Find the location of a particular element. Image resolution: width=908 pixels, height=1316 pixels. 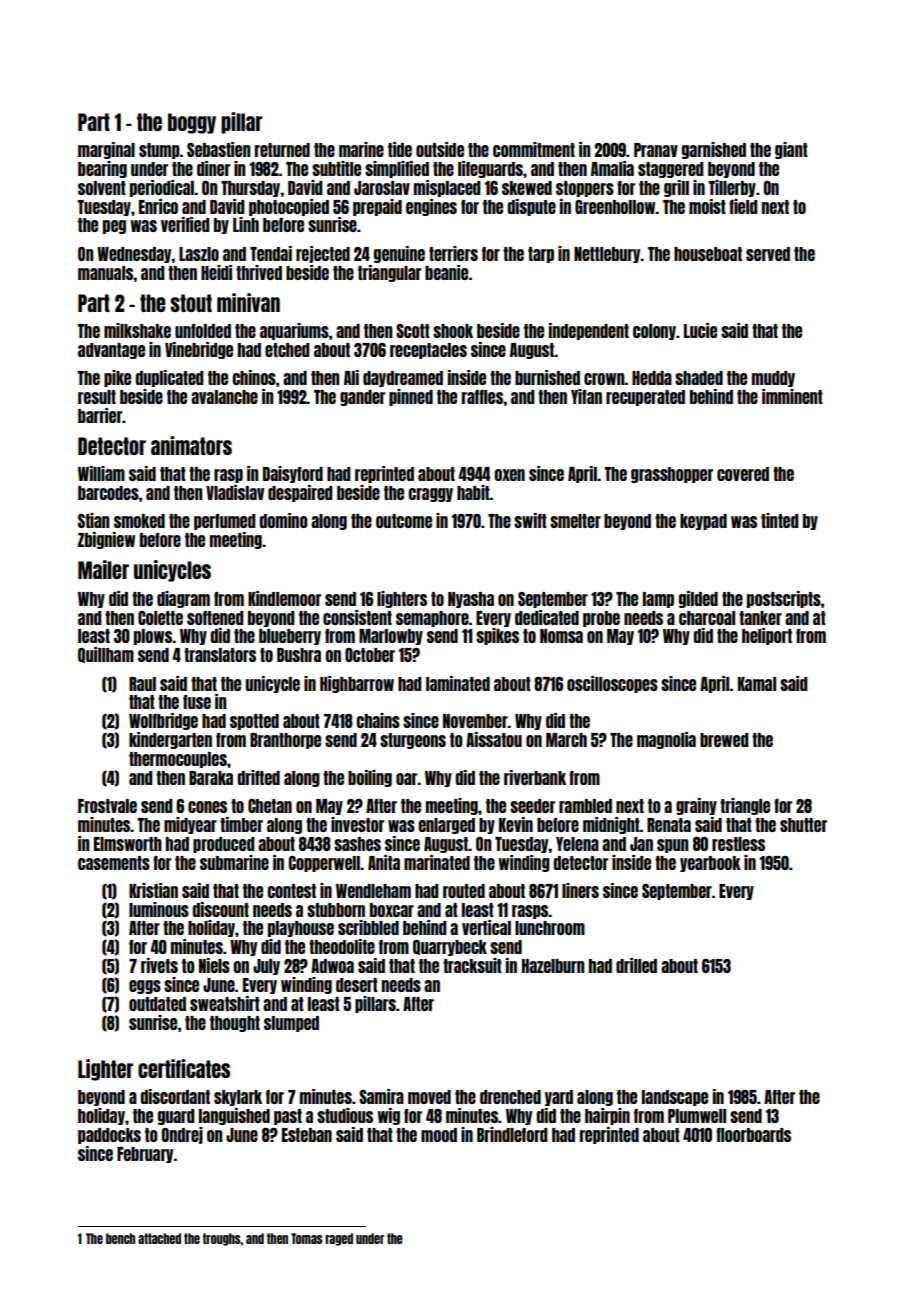

imminent is located at coordinates (792, 396).
